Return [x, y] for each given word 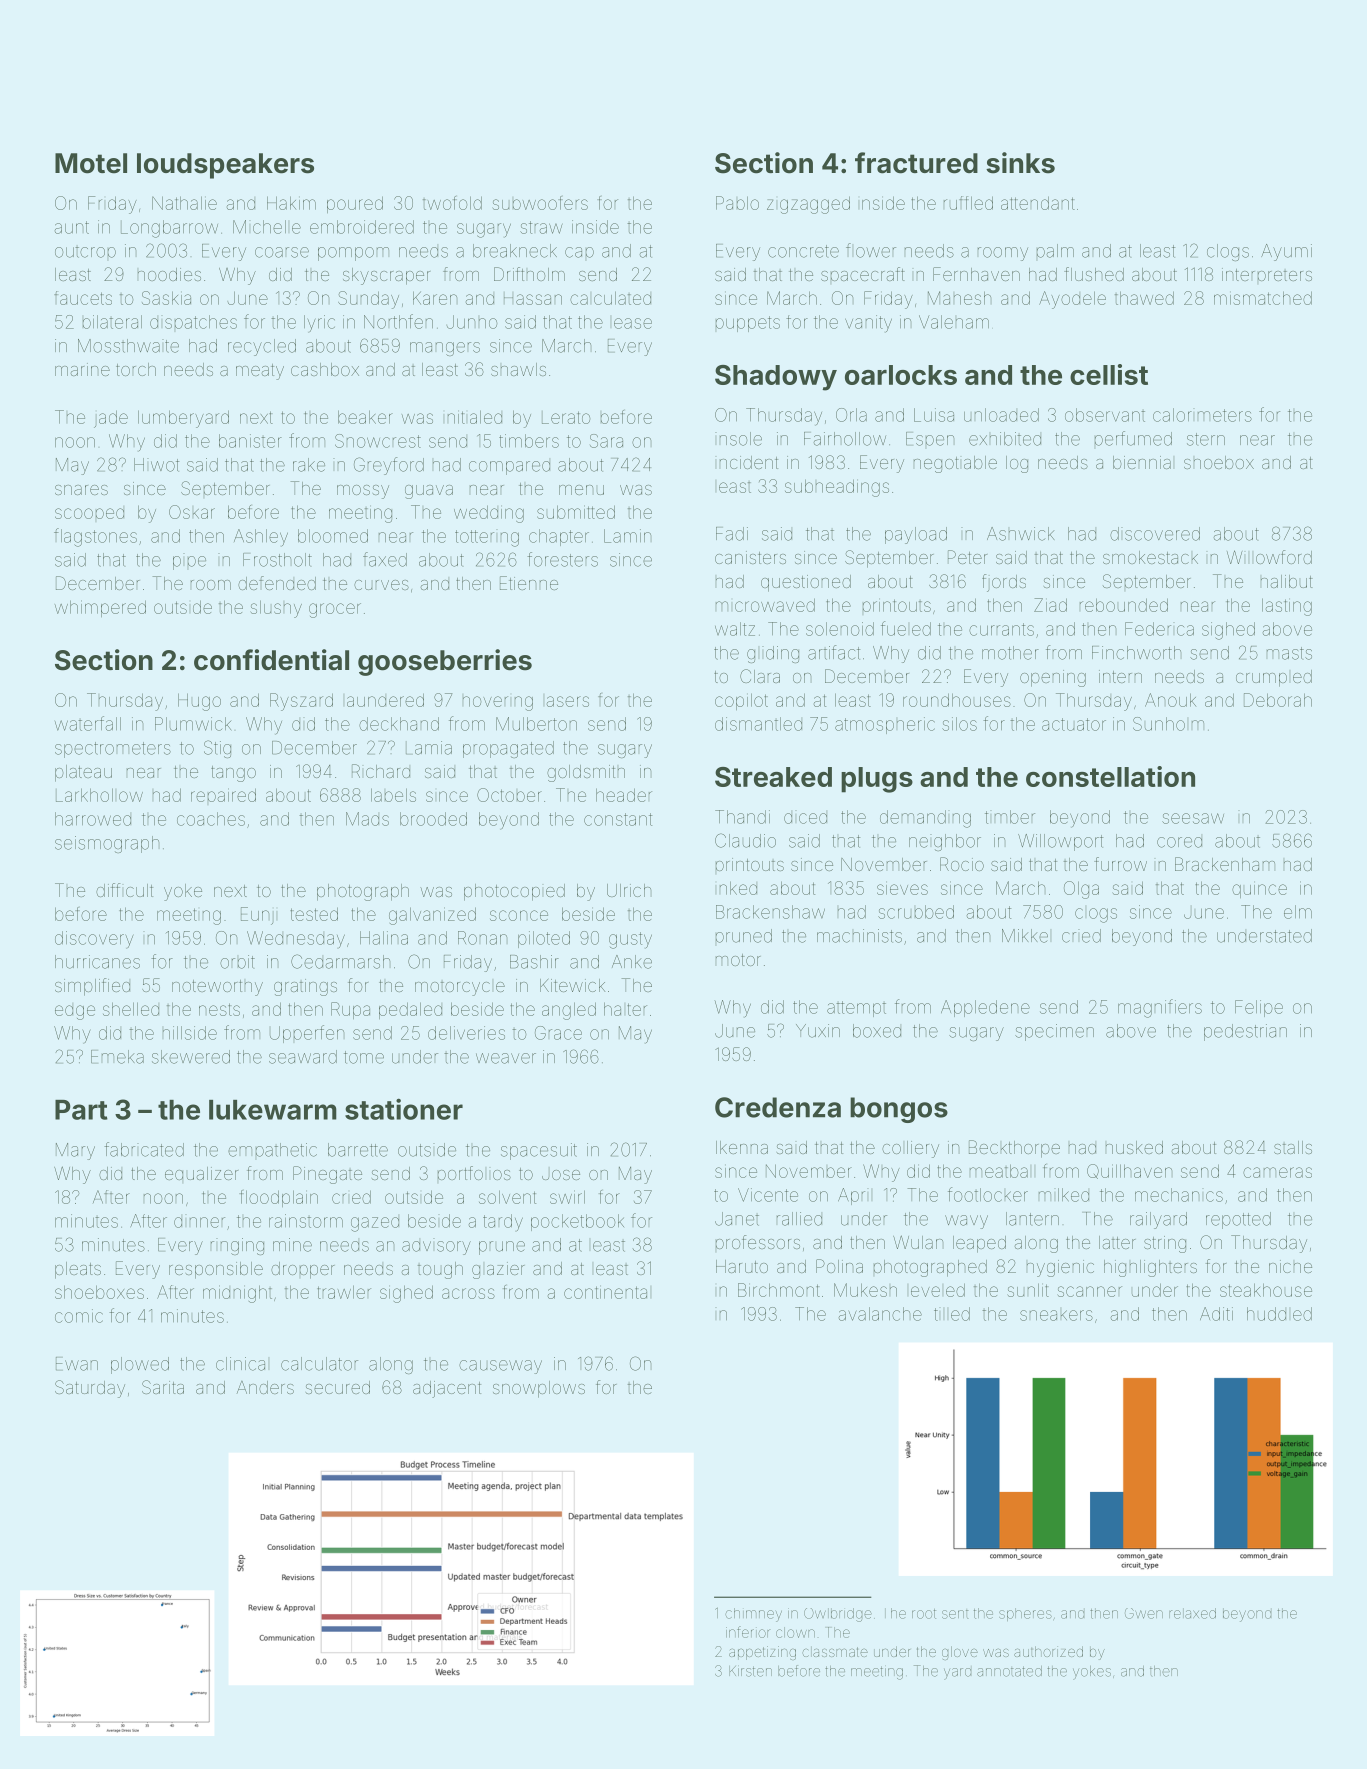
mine [292, 1245]
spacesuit [539, 1151]
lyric [319, 324]
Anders [265, 1387]
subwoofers [540, 203]
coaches [211, 819]
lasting [1287, 607]
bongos [899, 1110]
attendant [1038, 203]
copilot [741, 701]
